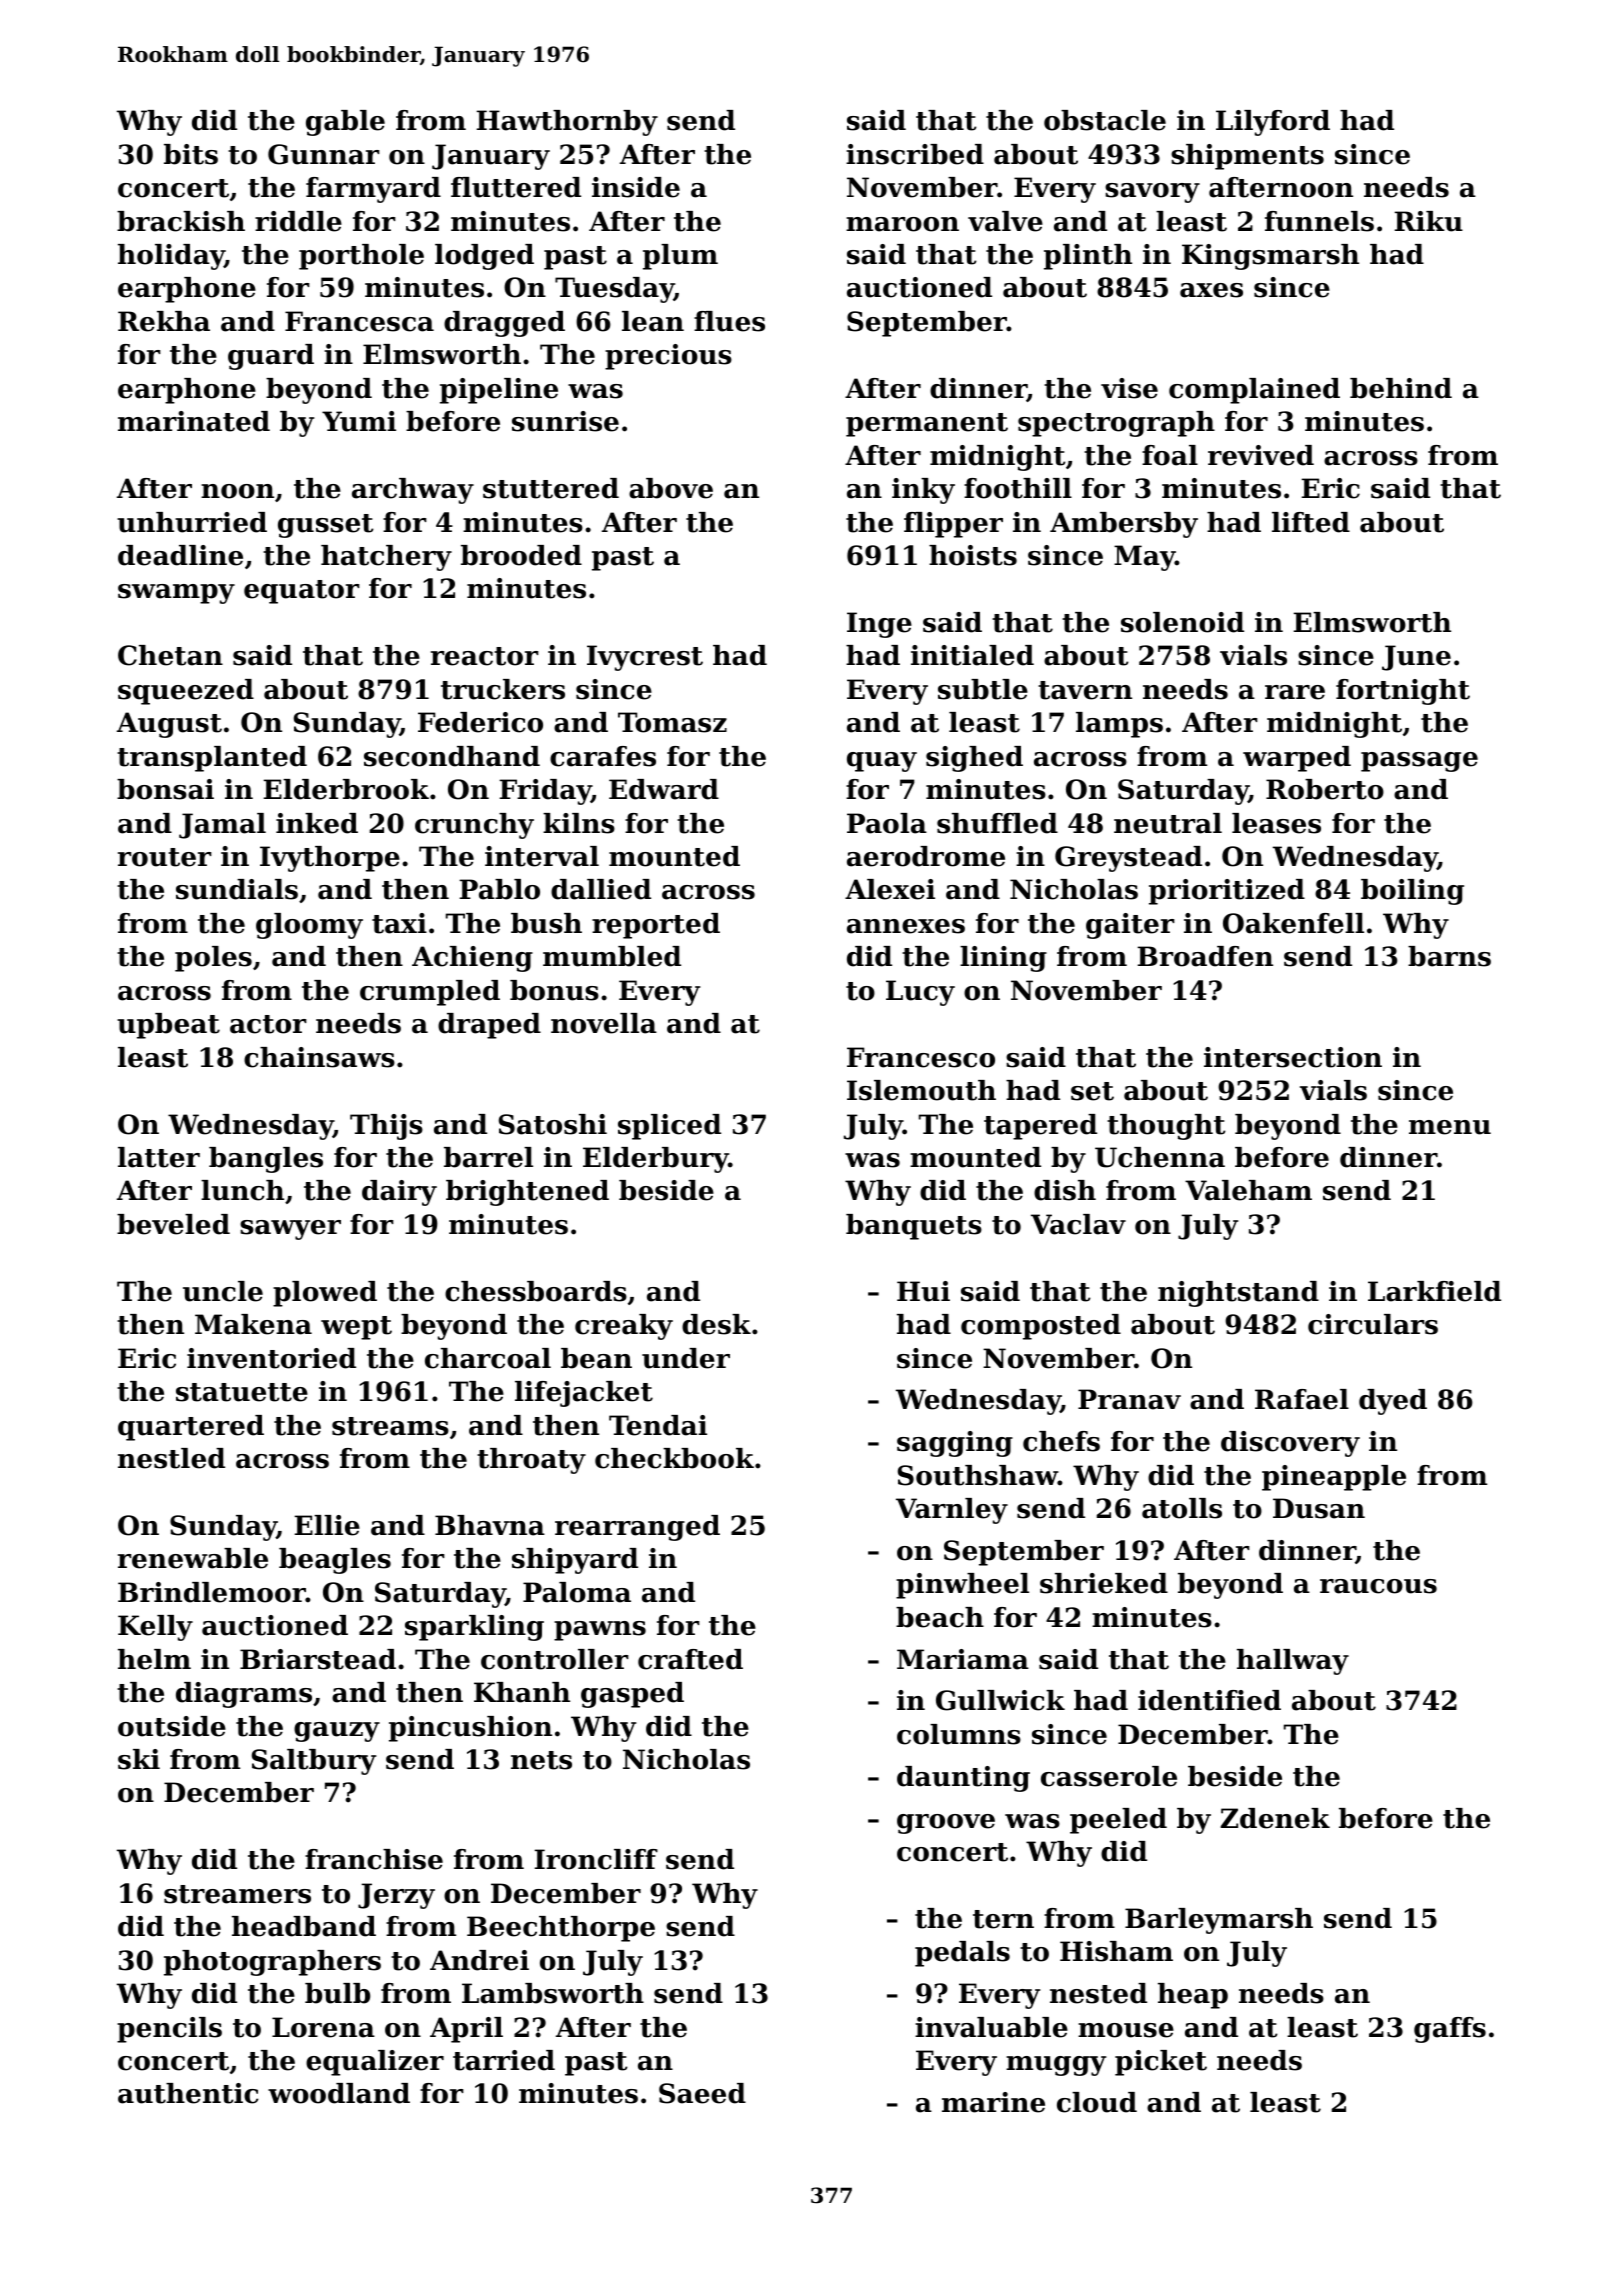  I want to click on marinated, so click(194, 421).
